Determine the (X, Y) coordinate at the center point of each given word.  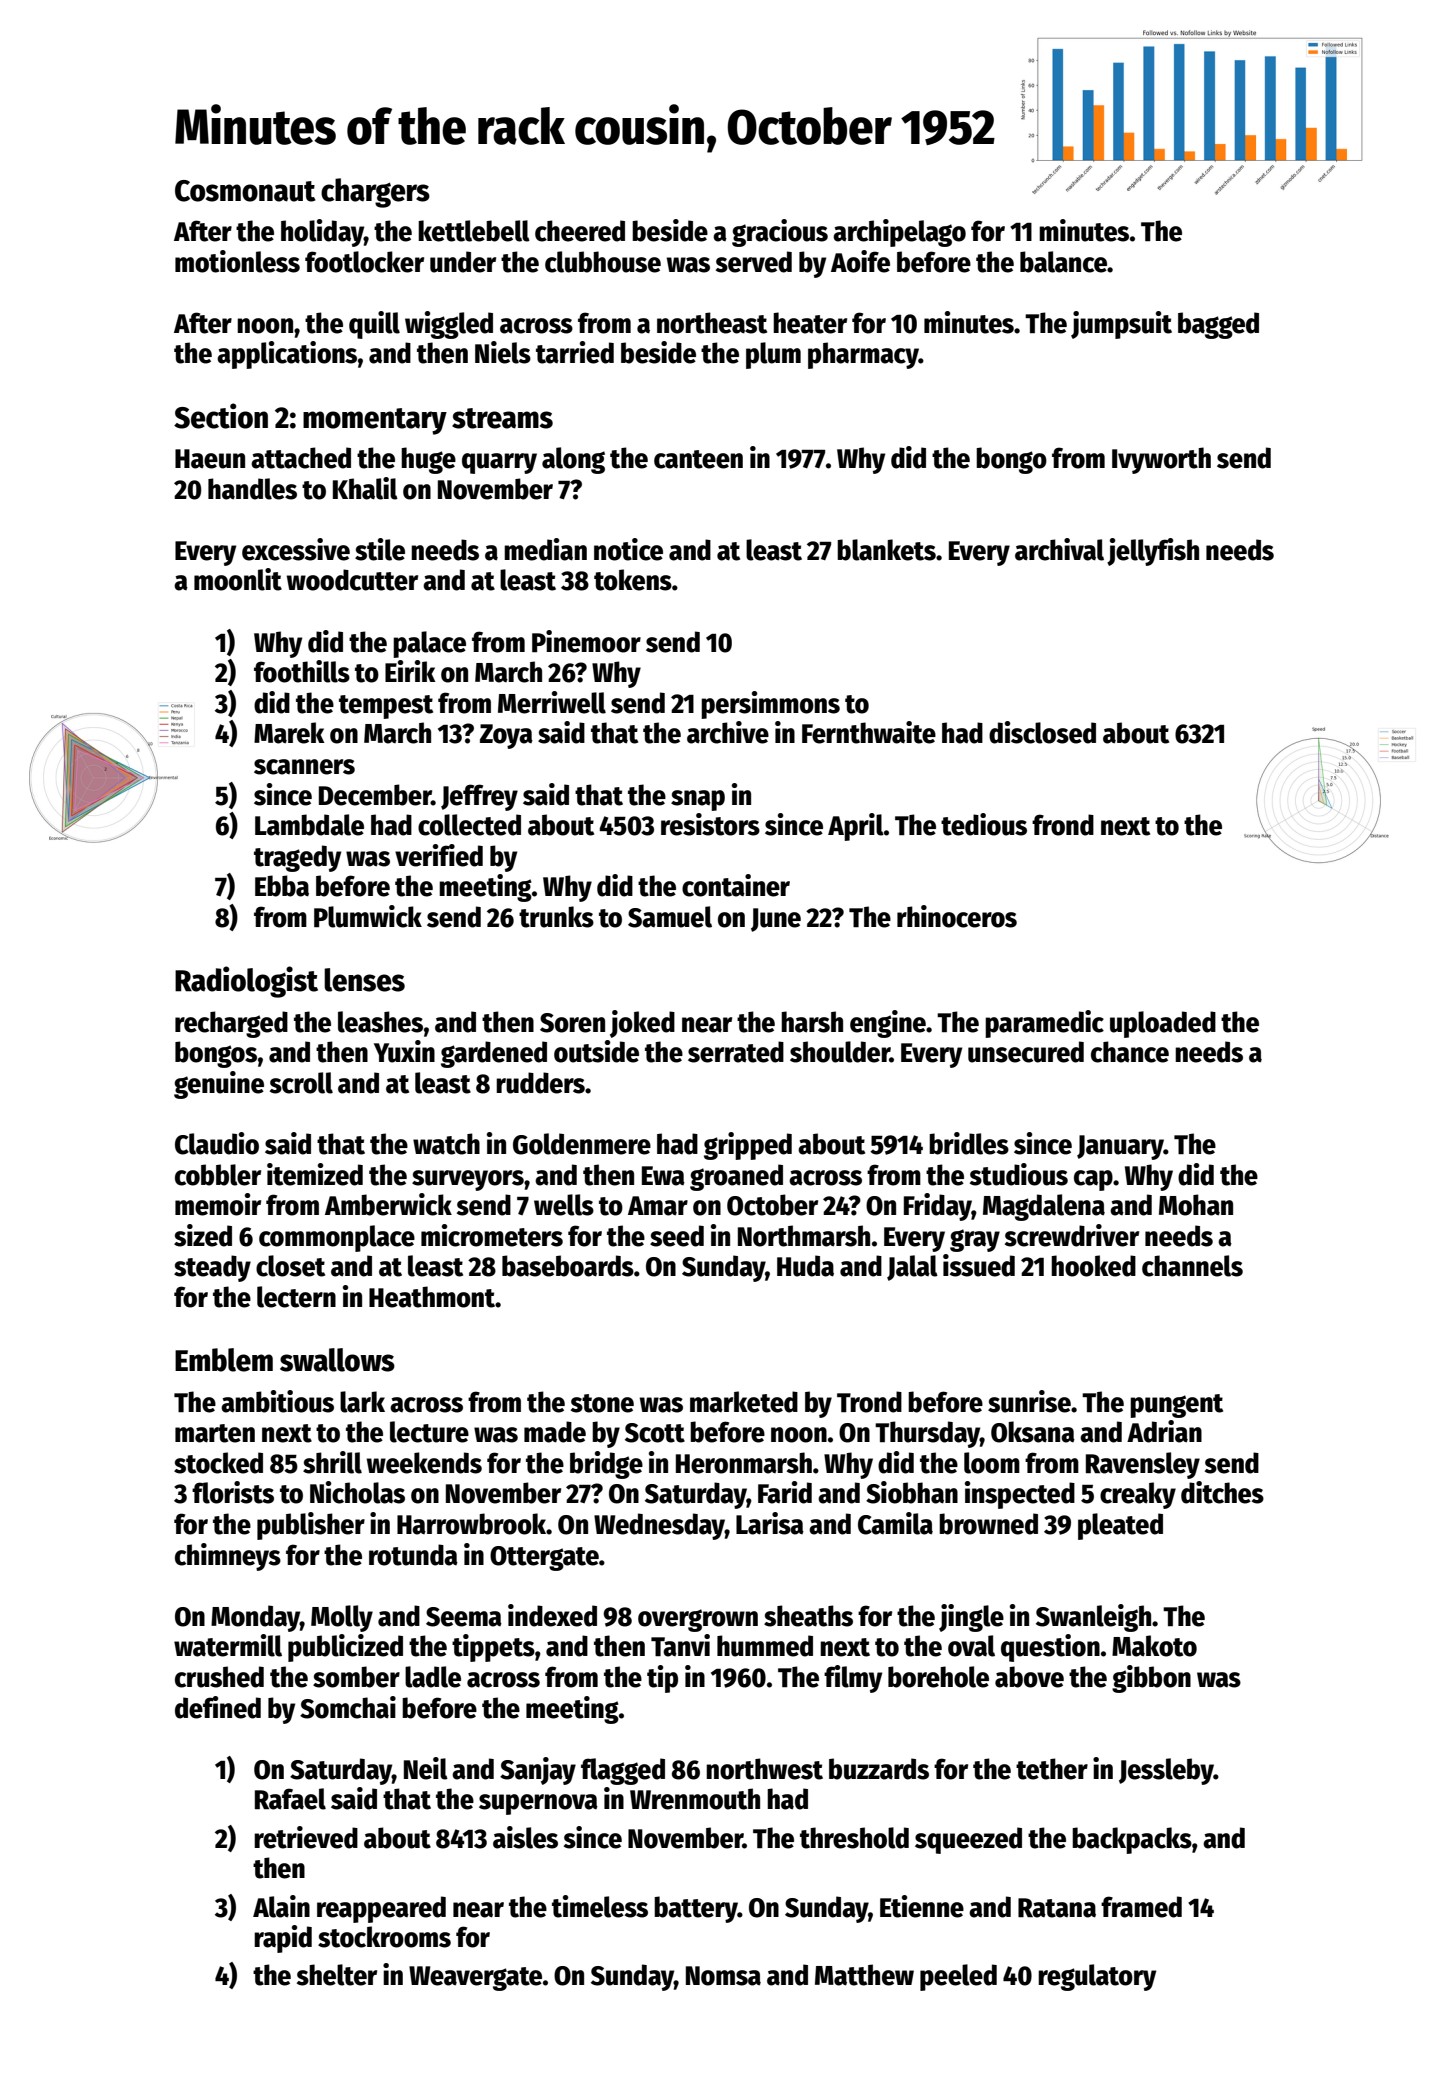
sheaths (808, 1616)
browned (988, 1524)
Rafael (290, 1799)
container (736, 885)
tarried (575, 352)
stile (380, 549)
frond (1063, 825)
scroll (301, 1083)
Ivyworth (1161, 460)
